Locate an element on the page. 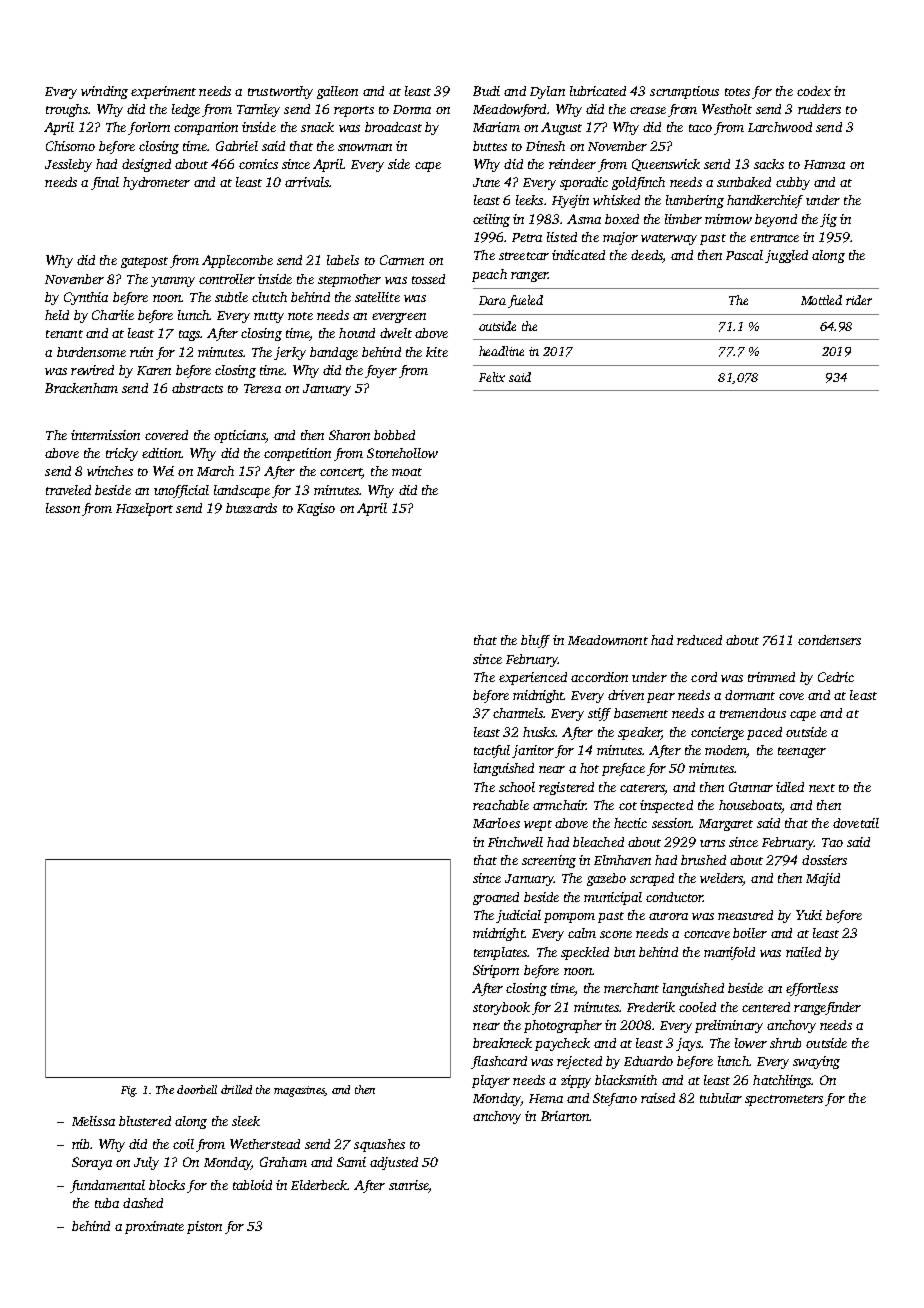  blustered is located at coordinates (145, 1121).
